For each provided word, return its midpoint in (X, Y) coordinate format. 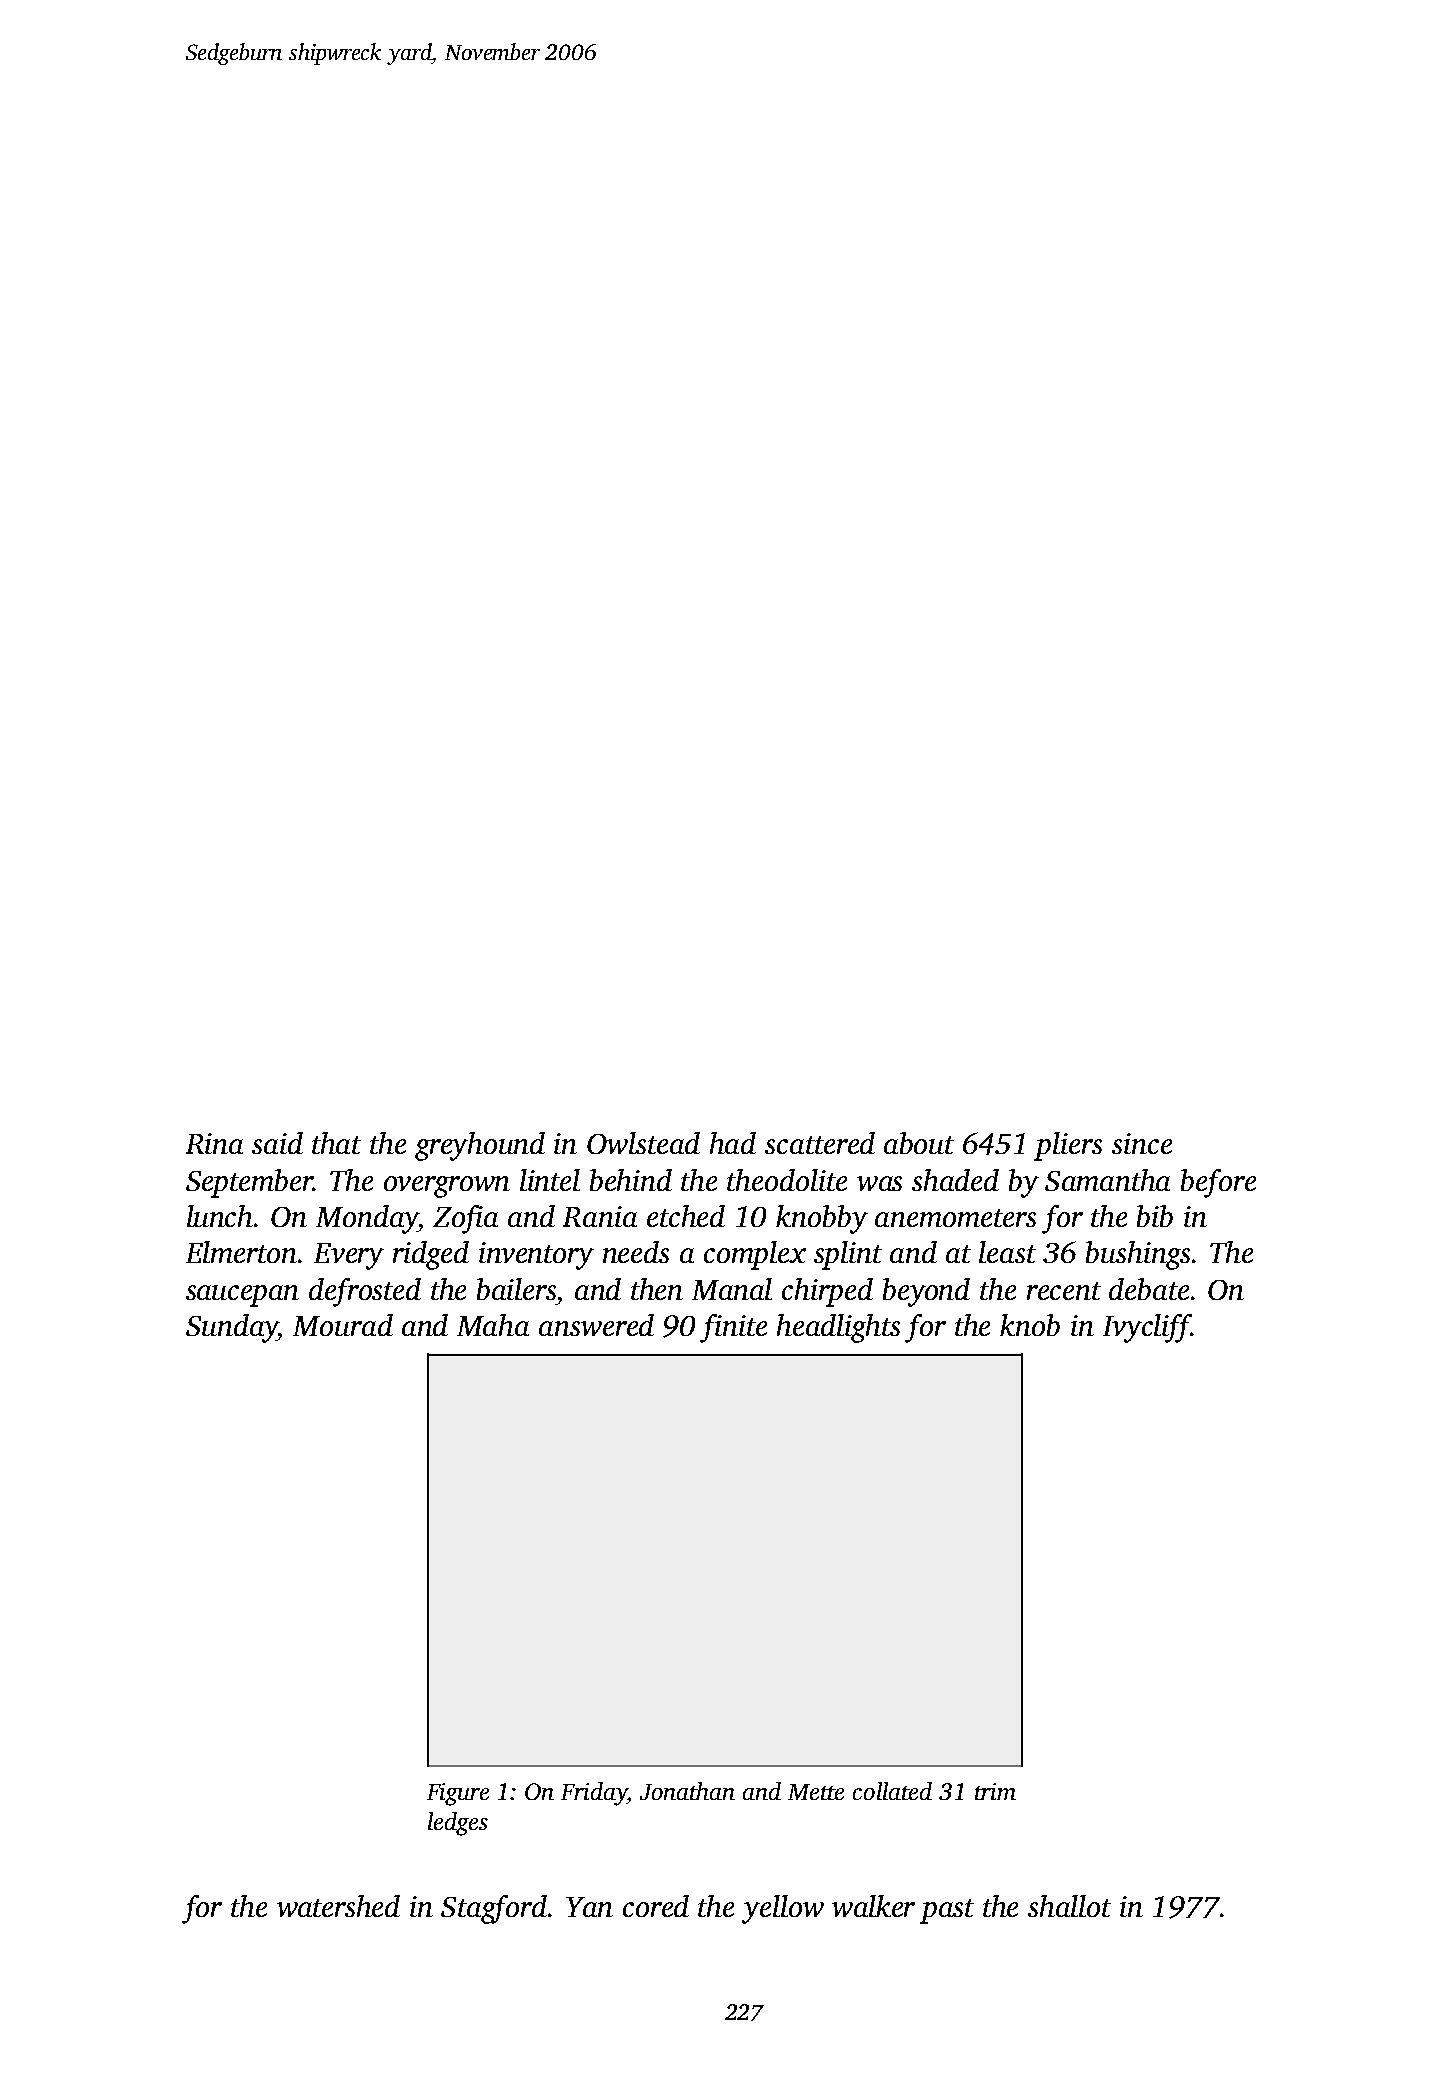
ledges (458, 1824)
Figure (458, 1794)
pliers (1068, 1146)
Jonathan (687, 1791)
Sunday (232, 1328)
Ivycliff (1147, 1328)
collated (892, 1791)
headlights (838, 1328)
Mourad (343, 1325)
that (336, 1143)
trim (995, 1791)
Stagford (494, 1909)
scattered (820, 1143)
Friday (594, 1794)
